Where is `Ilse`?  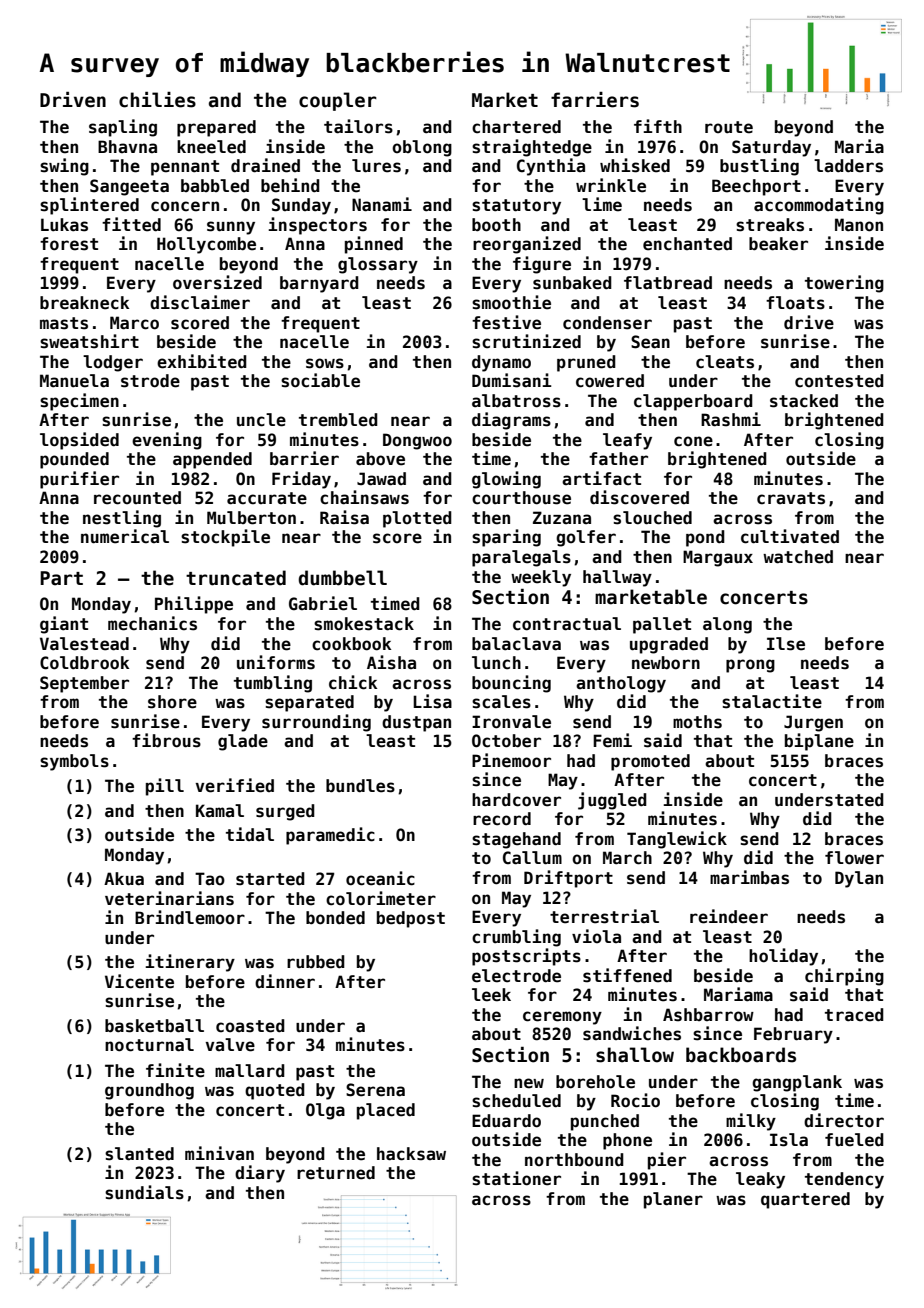 Ilse is located at coordinates (786, 644).
